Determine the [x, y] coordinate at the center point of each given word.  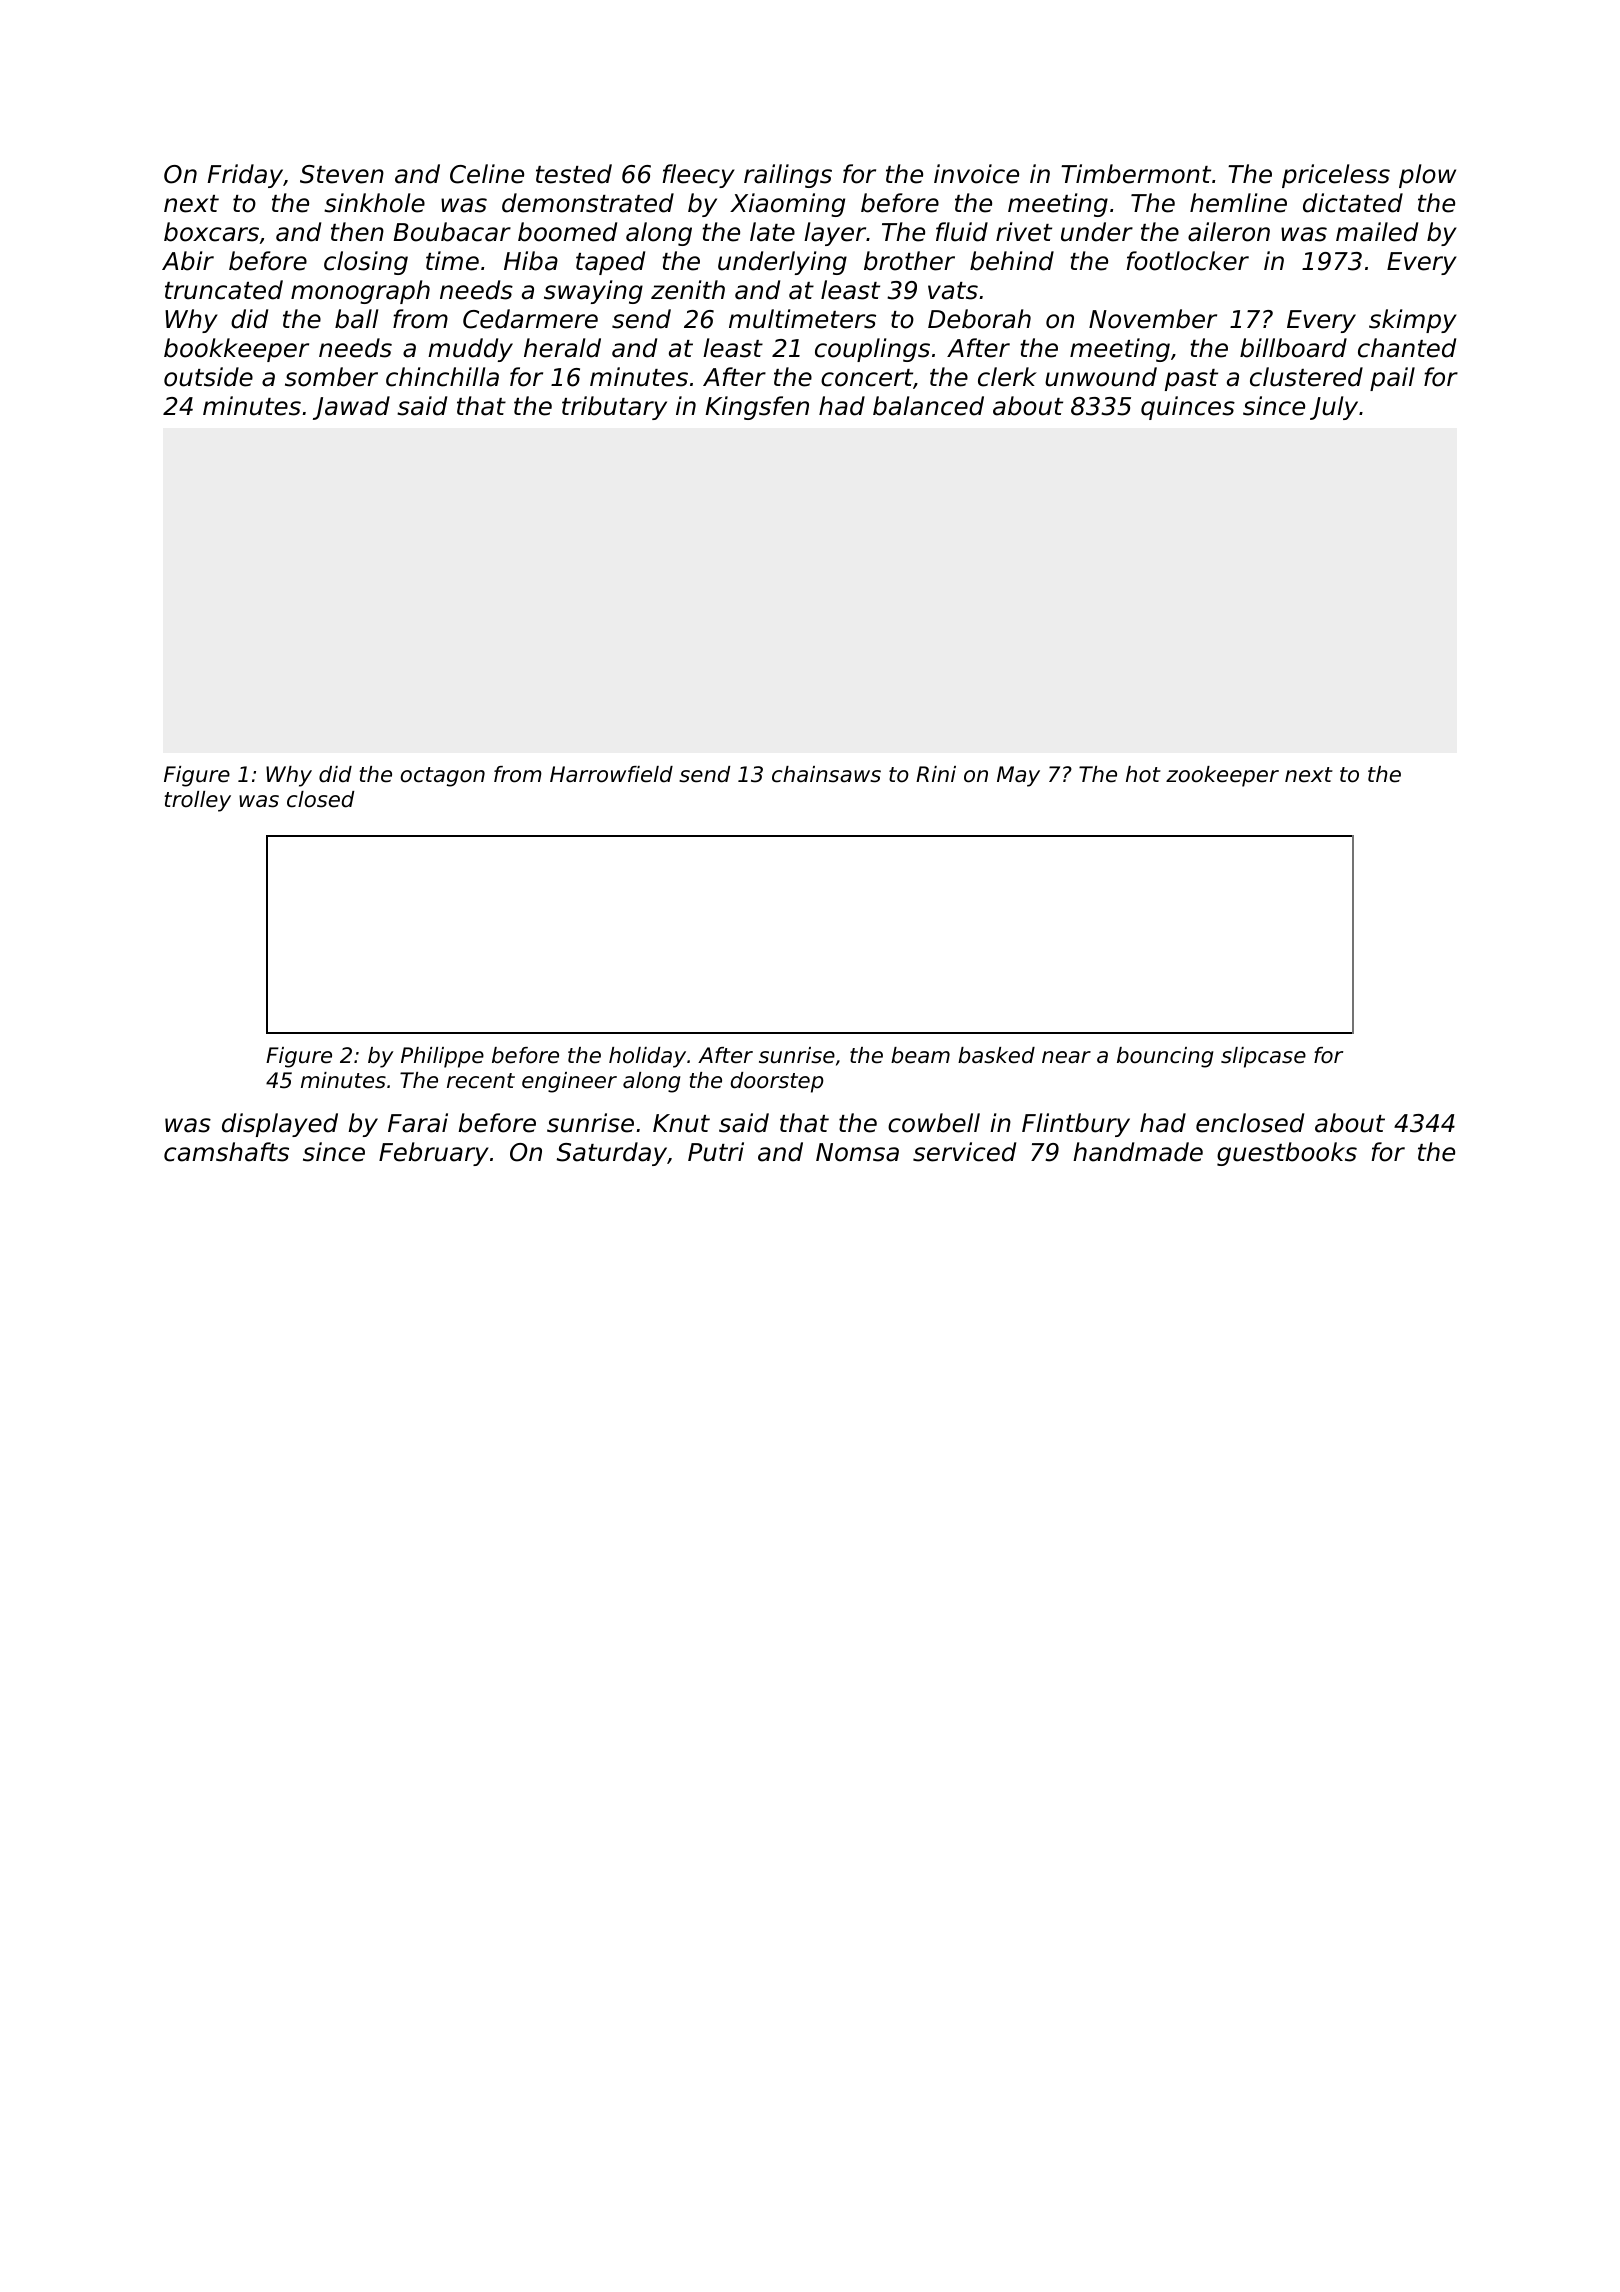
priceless [1336, 176]
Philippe [442, 1057]
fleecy [699, 176]
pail [1392, 379]
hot [1143, 774]
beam [920, 1055]
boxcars [211, 232]
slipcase [1263, 1057]
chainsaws [826, 774]
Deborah [979, 319]
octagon [443, 777]
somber [331, 377]
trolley [197, 801]
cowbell [934, 1123]
